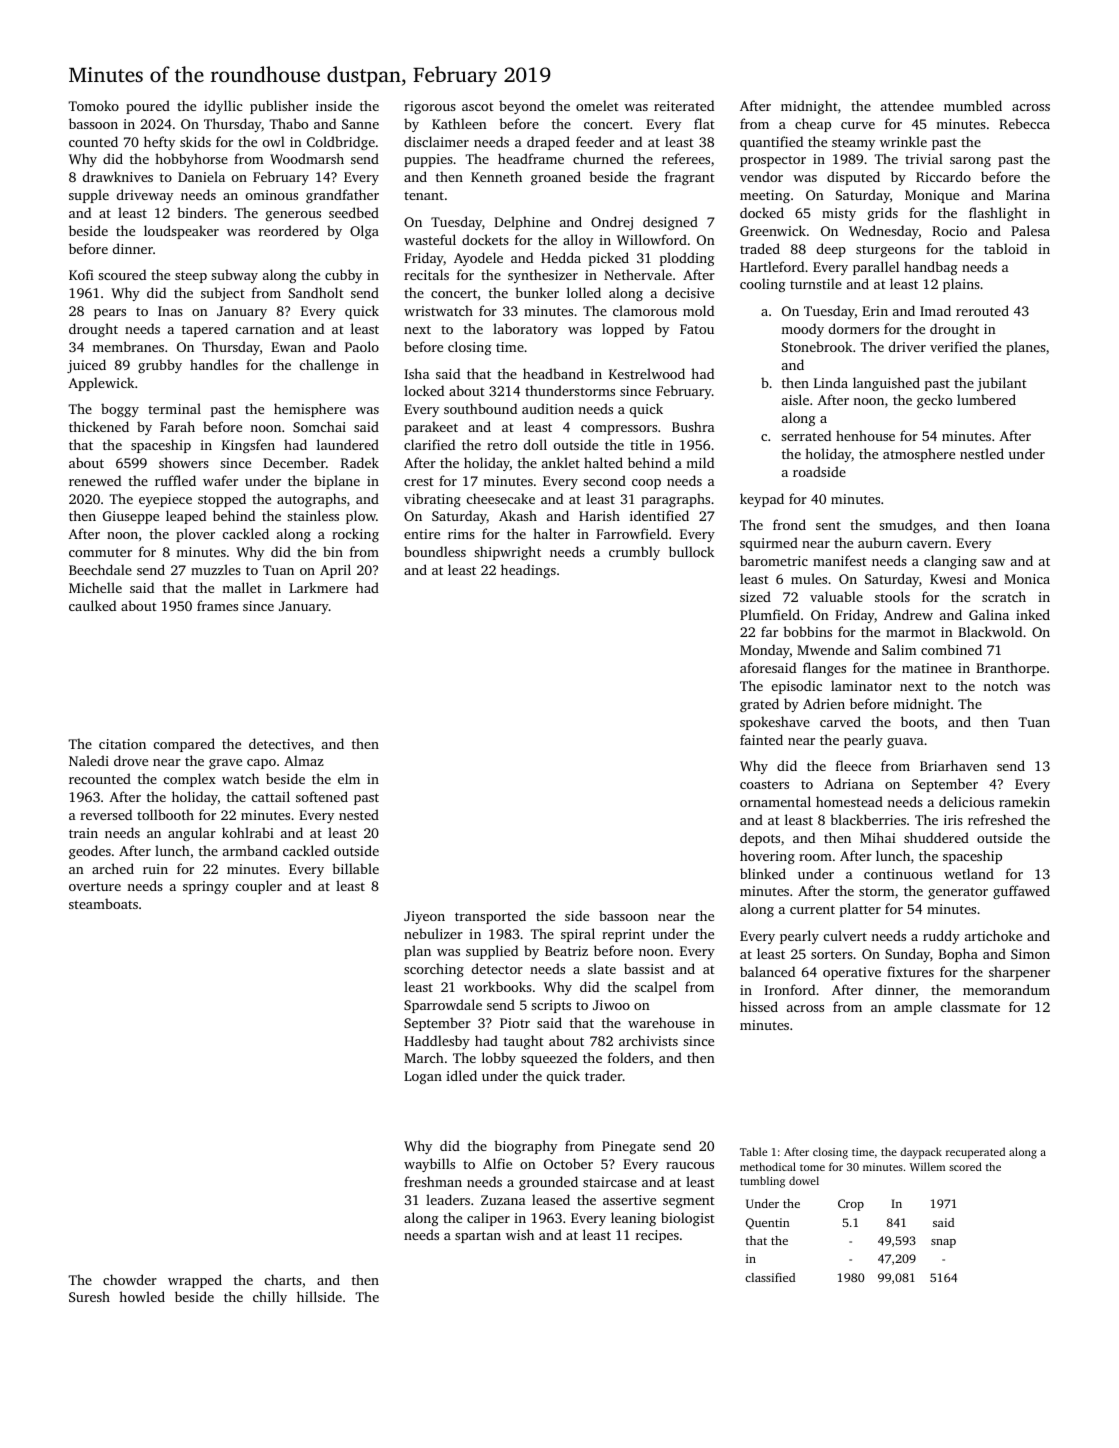 This screenshot has width=1119, height=1448. Describe the element at coordinates (578, 935) in the screenshot. I see `spiral` at that location.
